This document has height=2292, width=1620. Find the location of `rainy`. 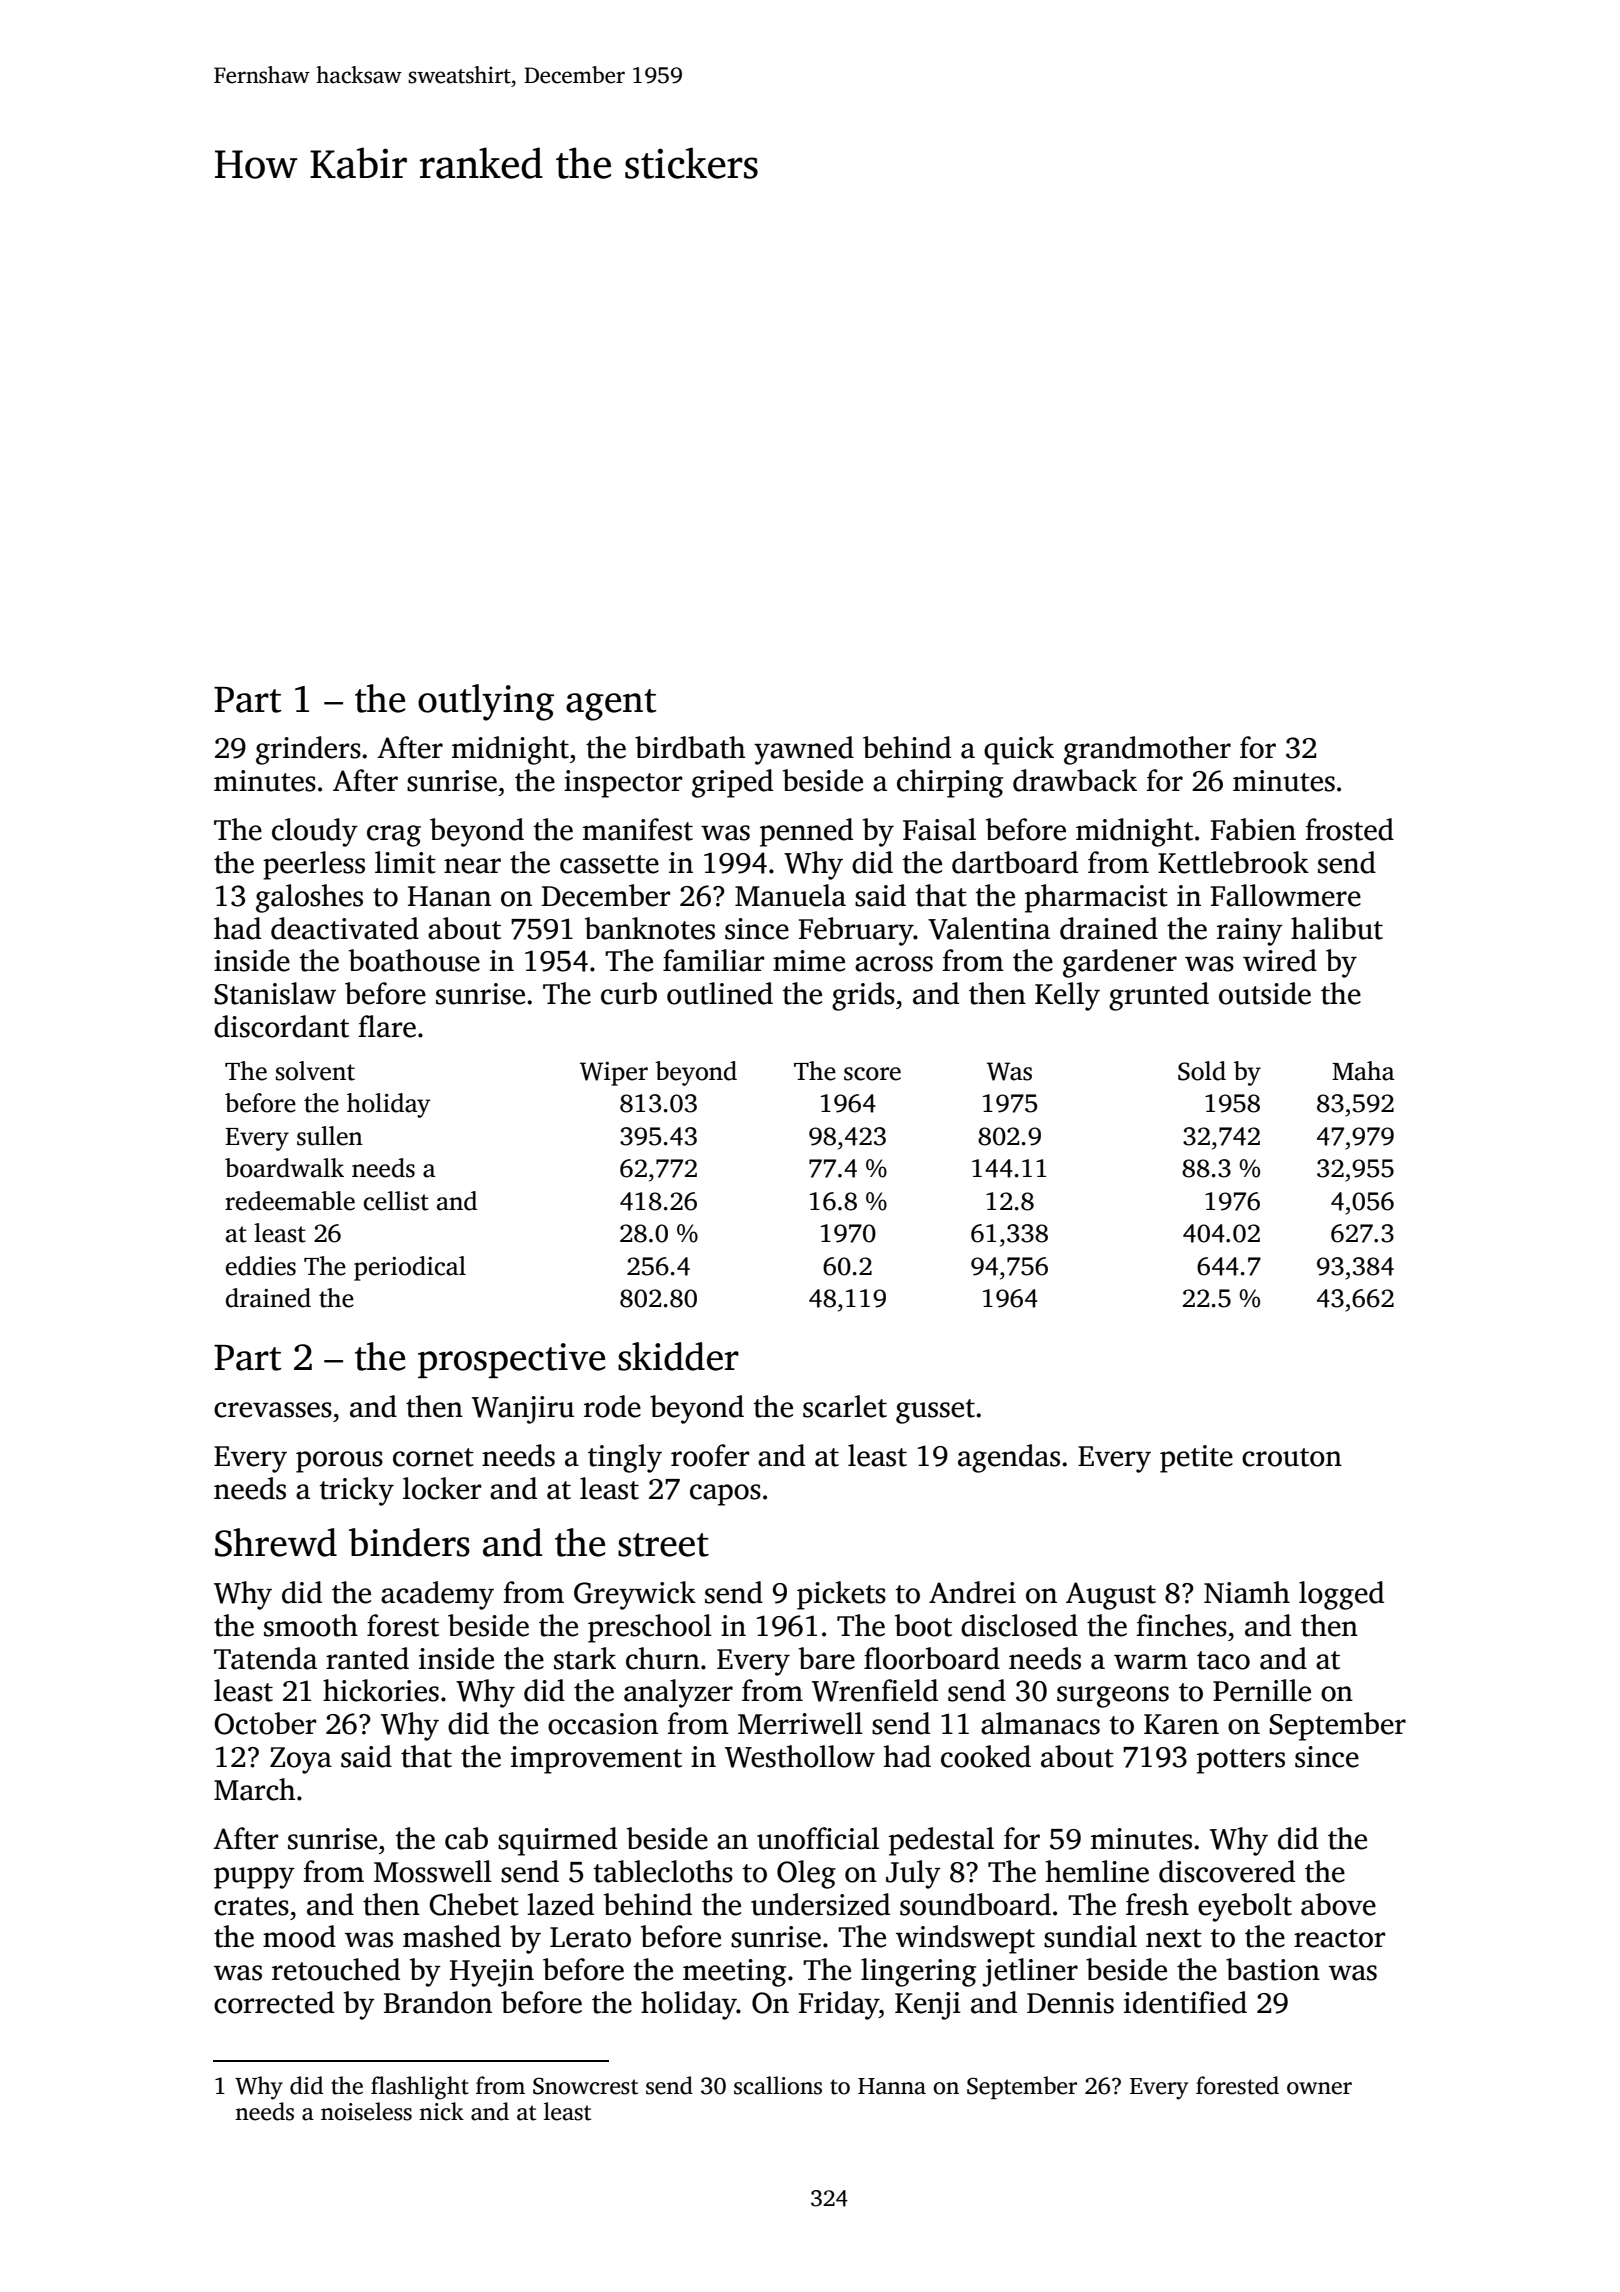

rainy is located at coordinates (1250, 932).
